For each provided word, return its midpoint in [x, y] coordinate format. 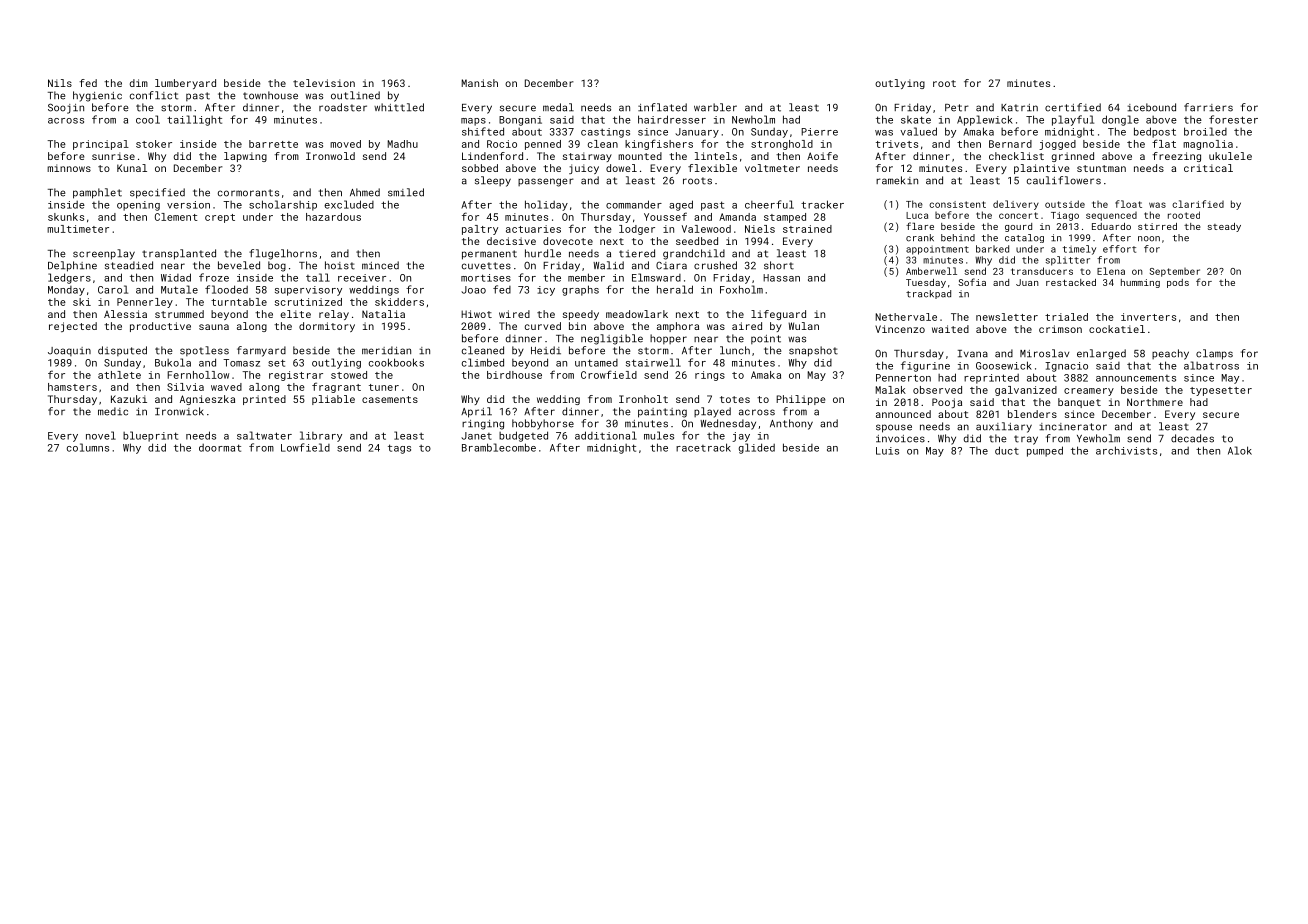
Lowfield [305, 447]
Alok [1240, 450]
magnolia [1208, 145]
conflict [154, 95]
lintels [716, 156]
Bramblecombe [499, 447]
